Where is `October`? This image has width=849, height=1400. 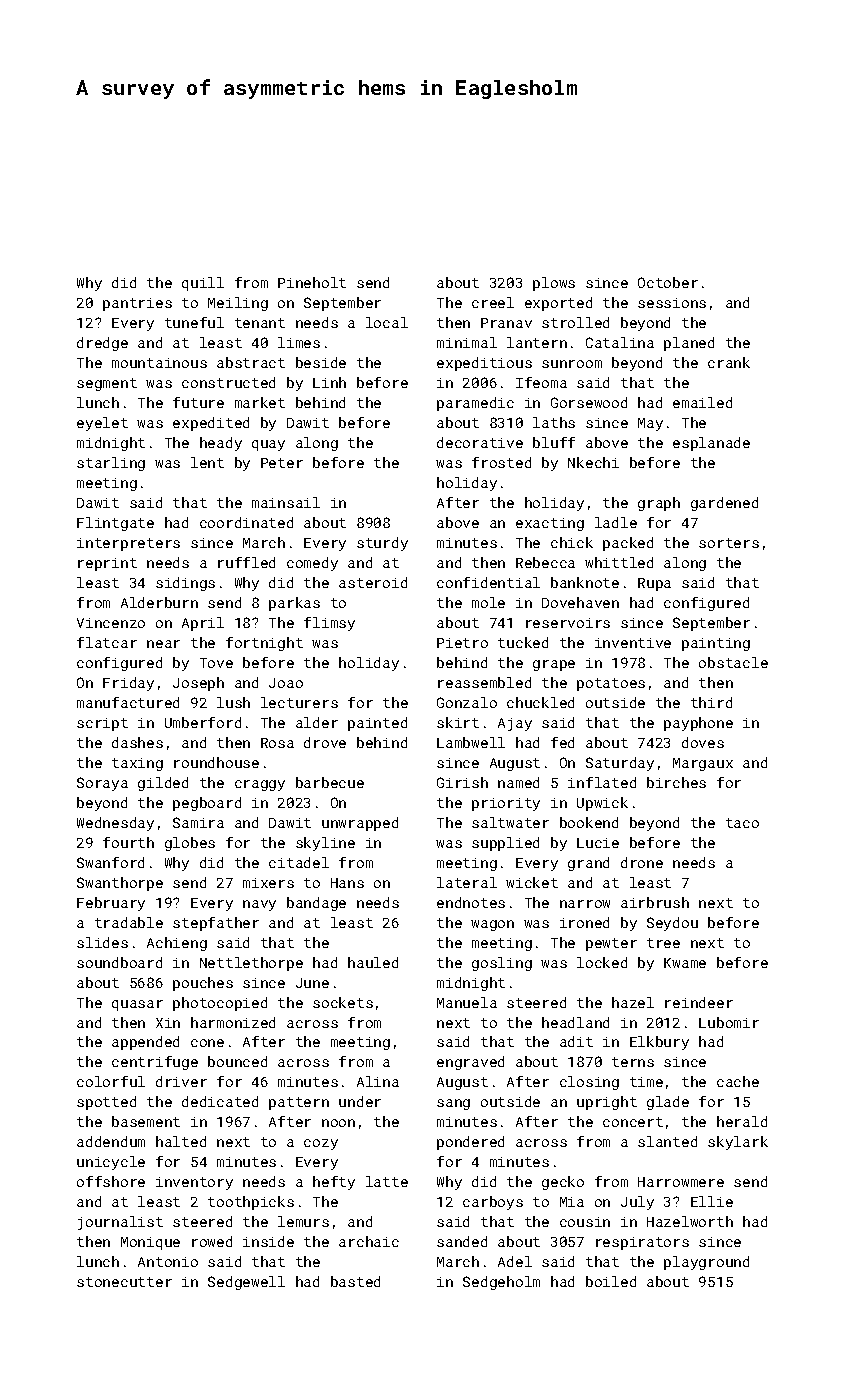
October is located at coordinates (668, 282).
